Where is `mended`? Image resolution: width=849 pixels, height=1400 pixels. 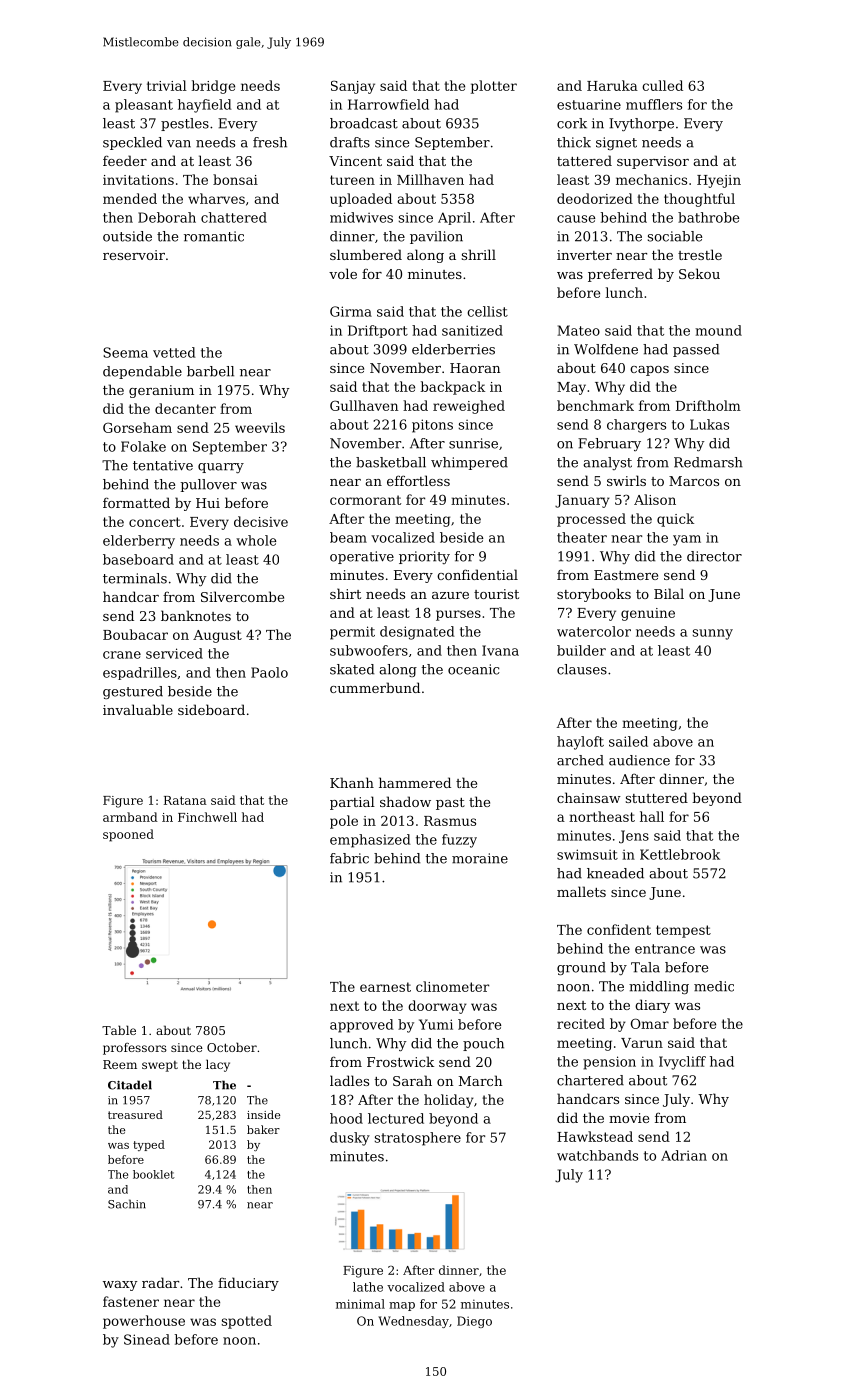 mended is located at coordinates (130, 198).
